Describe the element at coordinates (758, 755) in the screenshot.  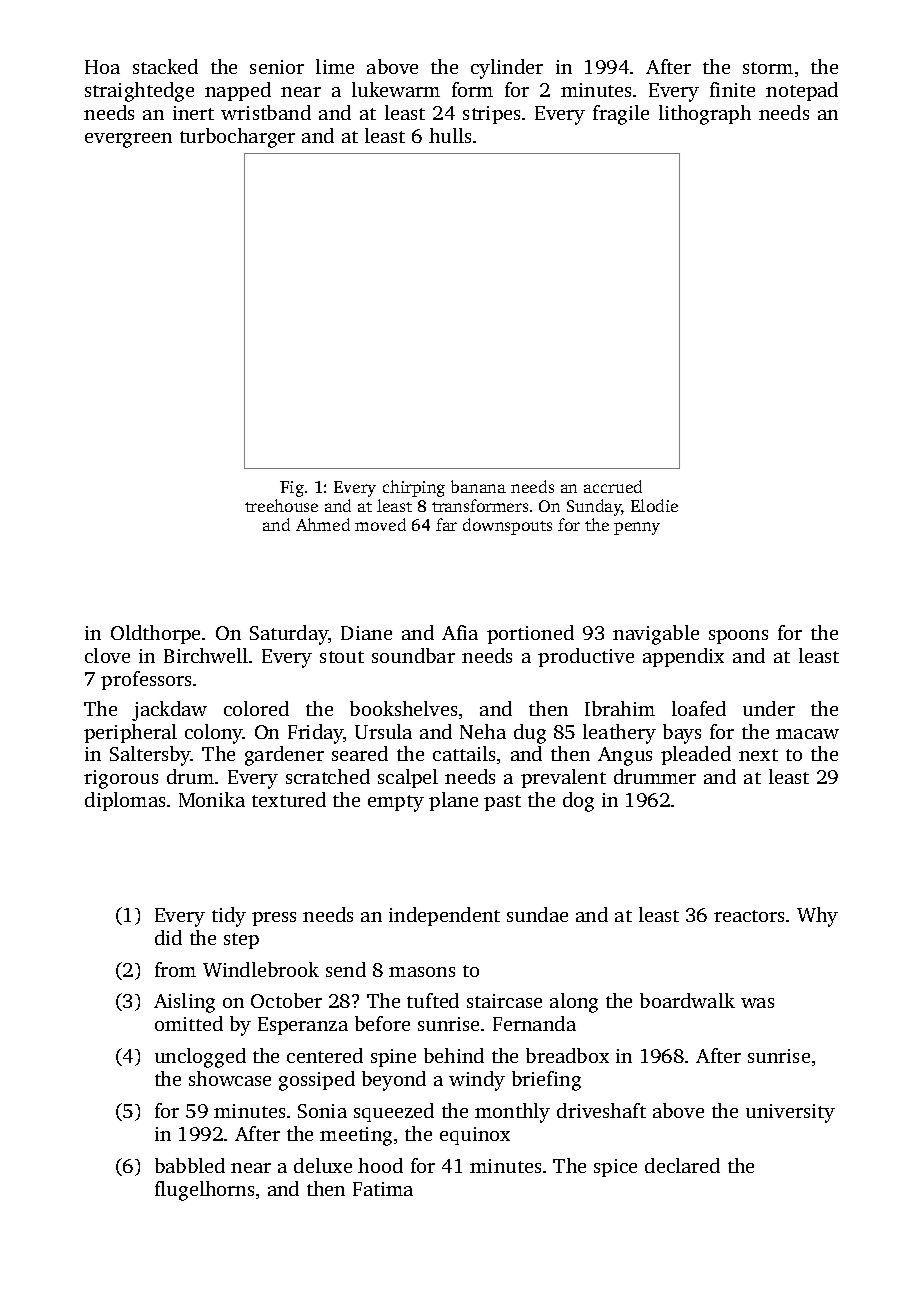
I see `next` at that location.
